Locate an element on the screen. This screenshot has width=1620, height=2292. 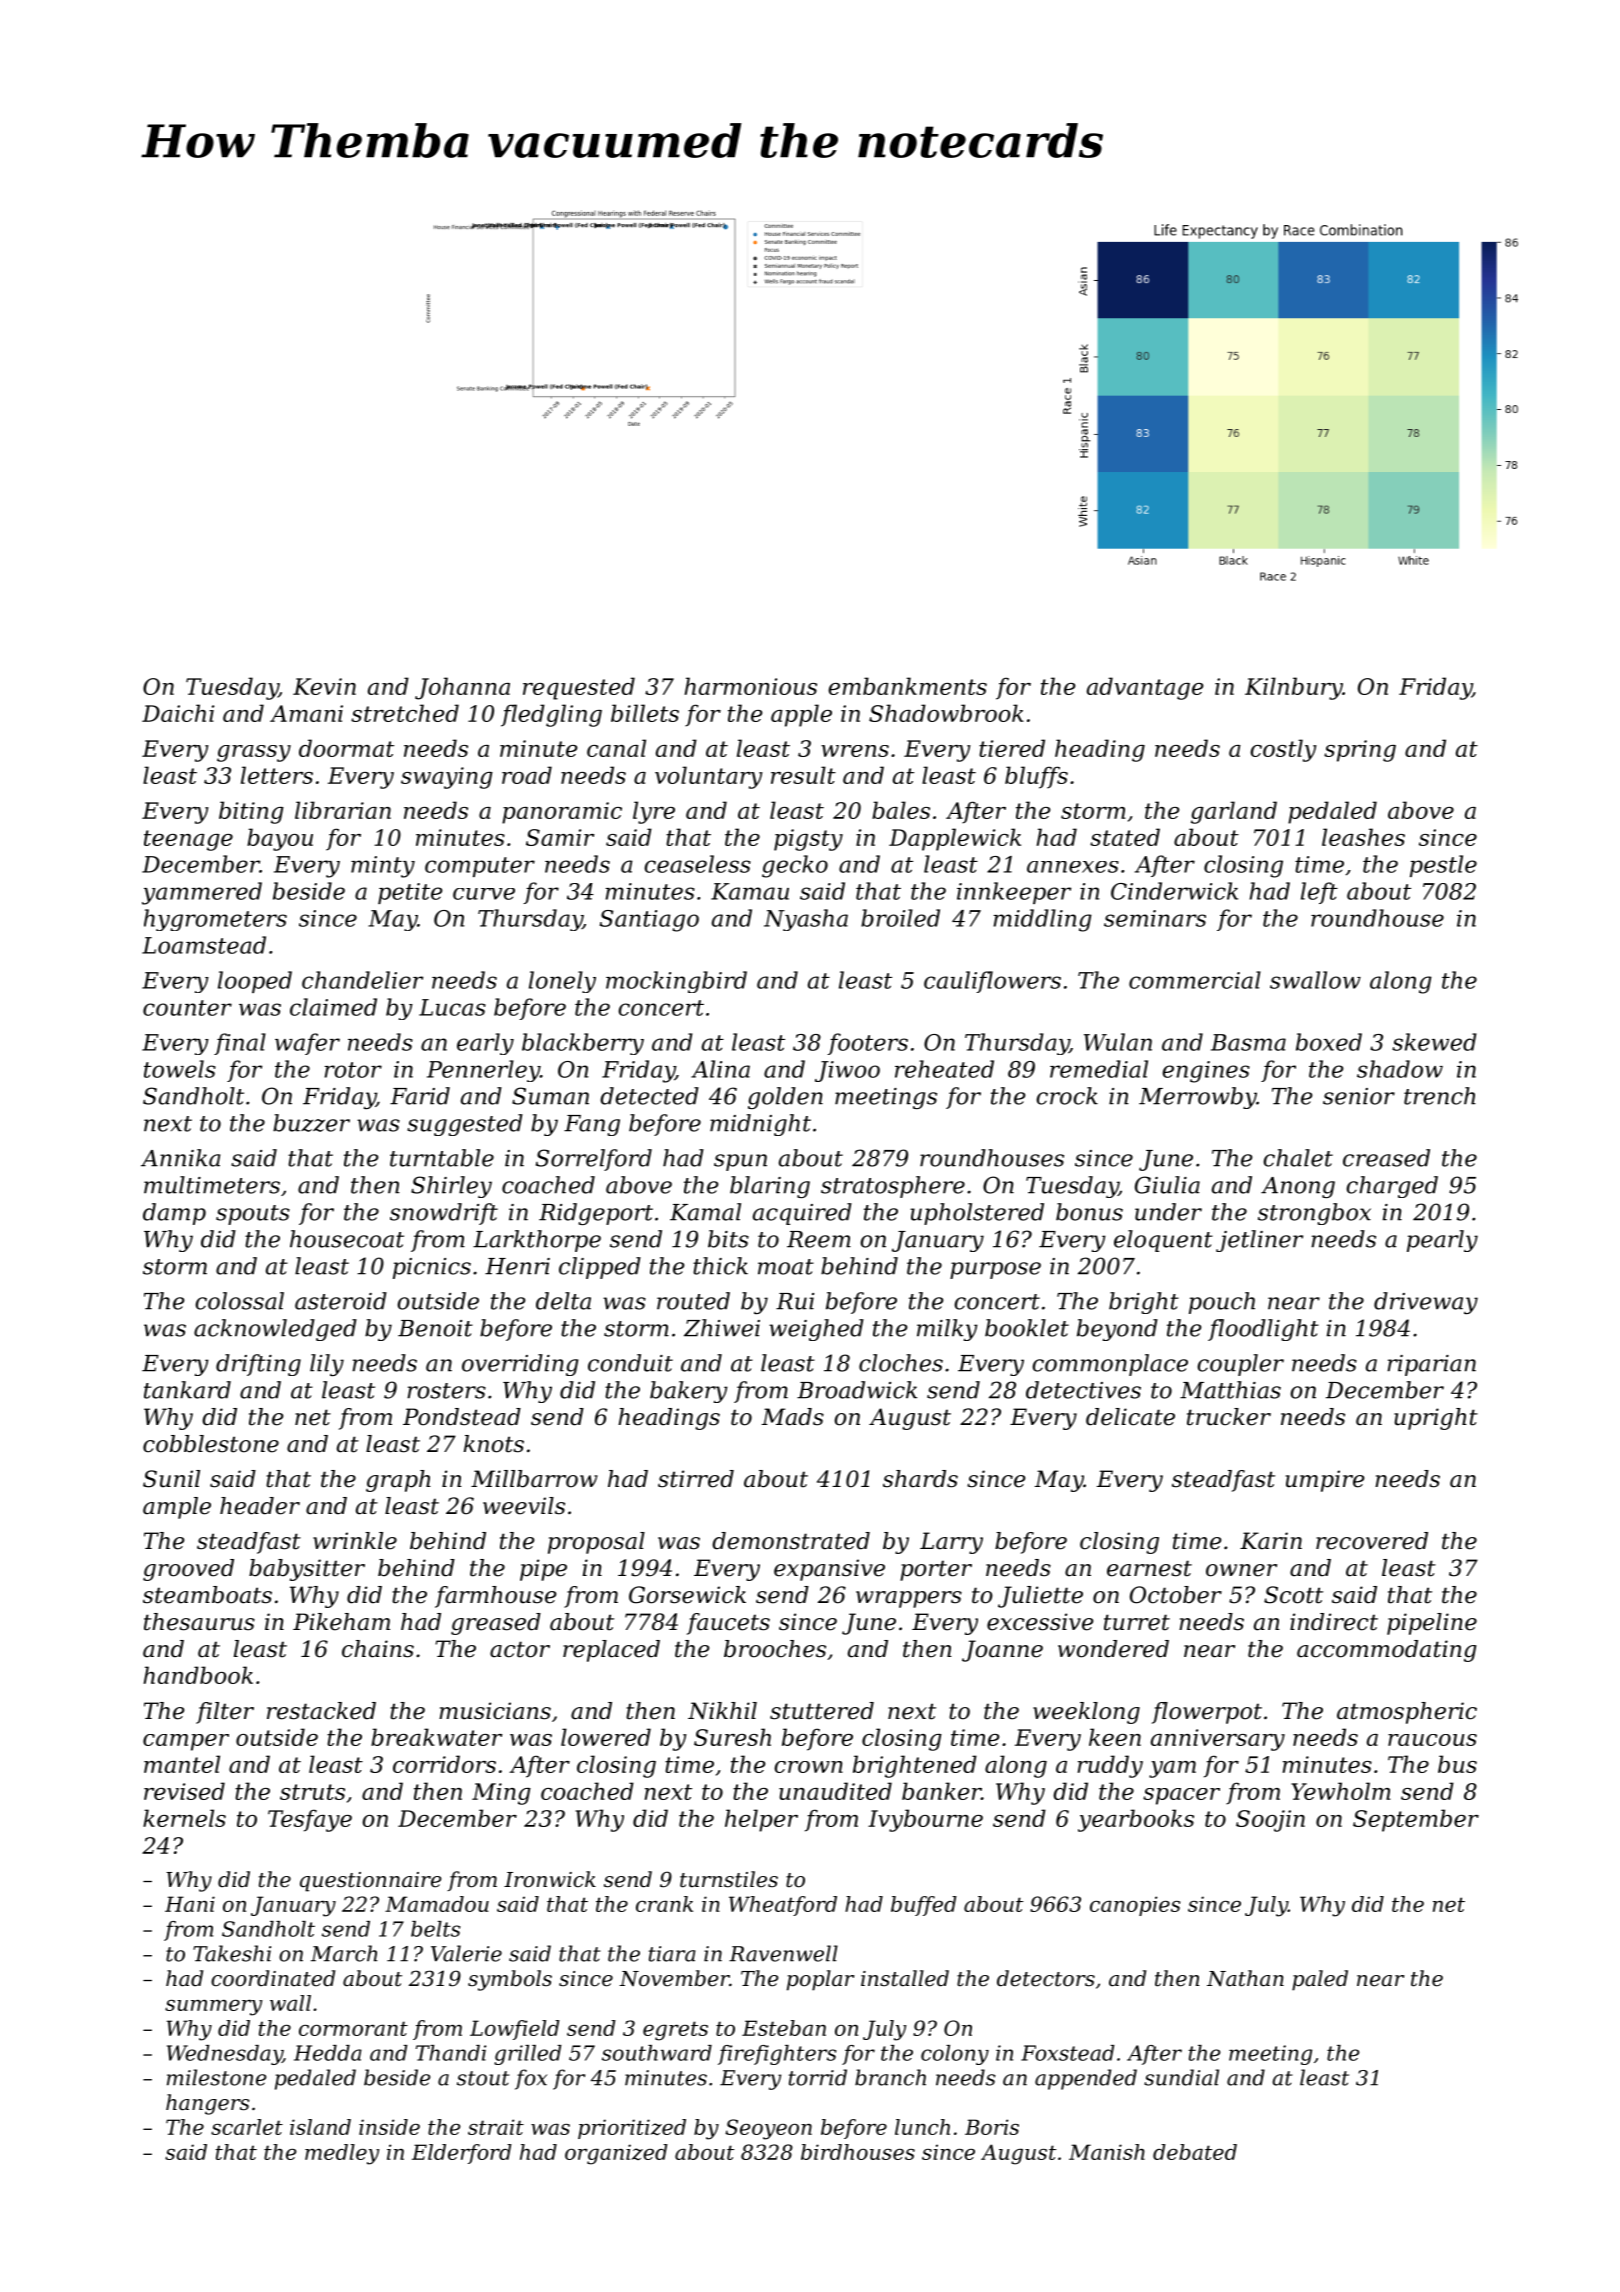
footers is located at coordinates (867, 1044).
